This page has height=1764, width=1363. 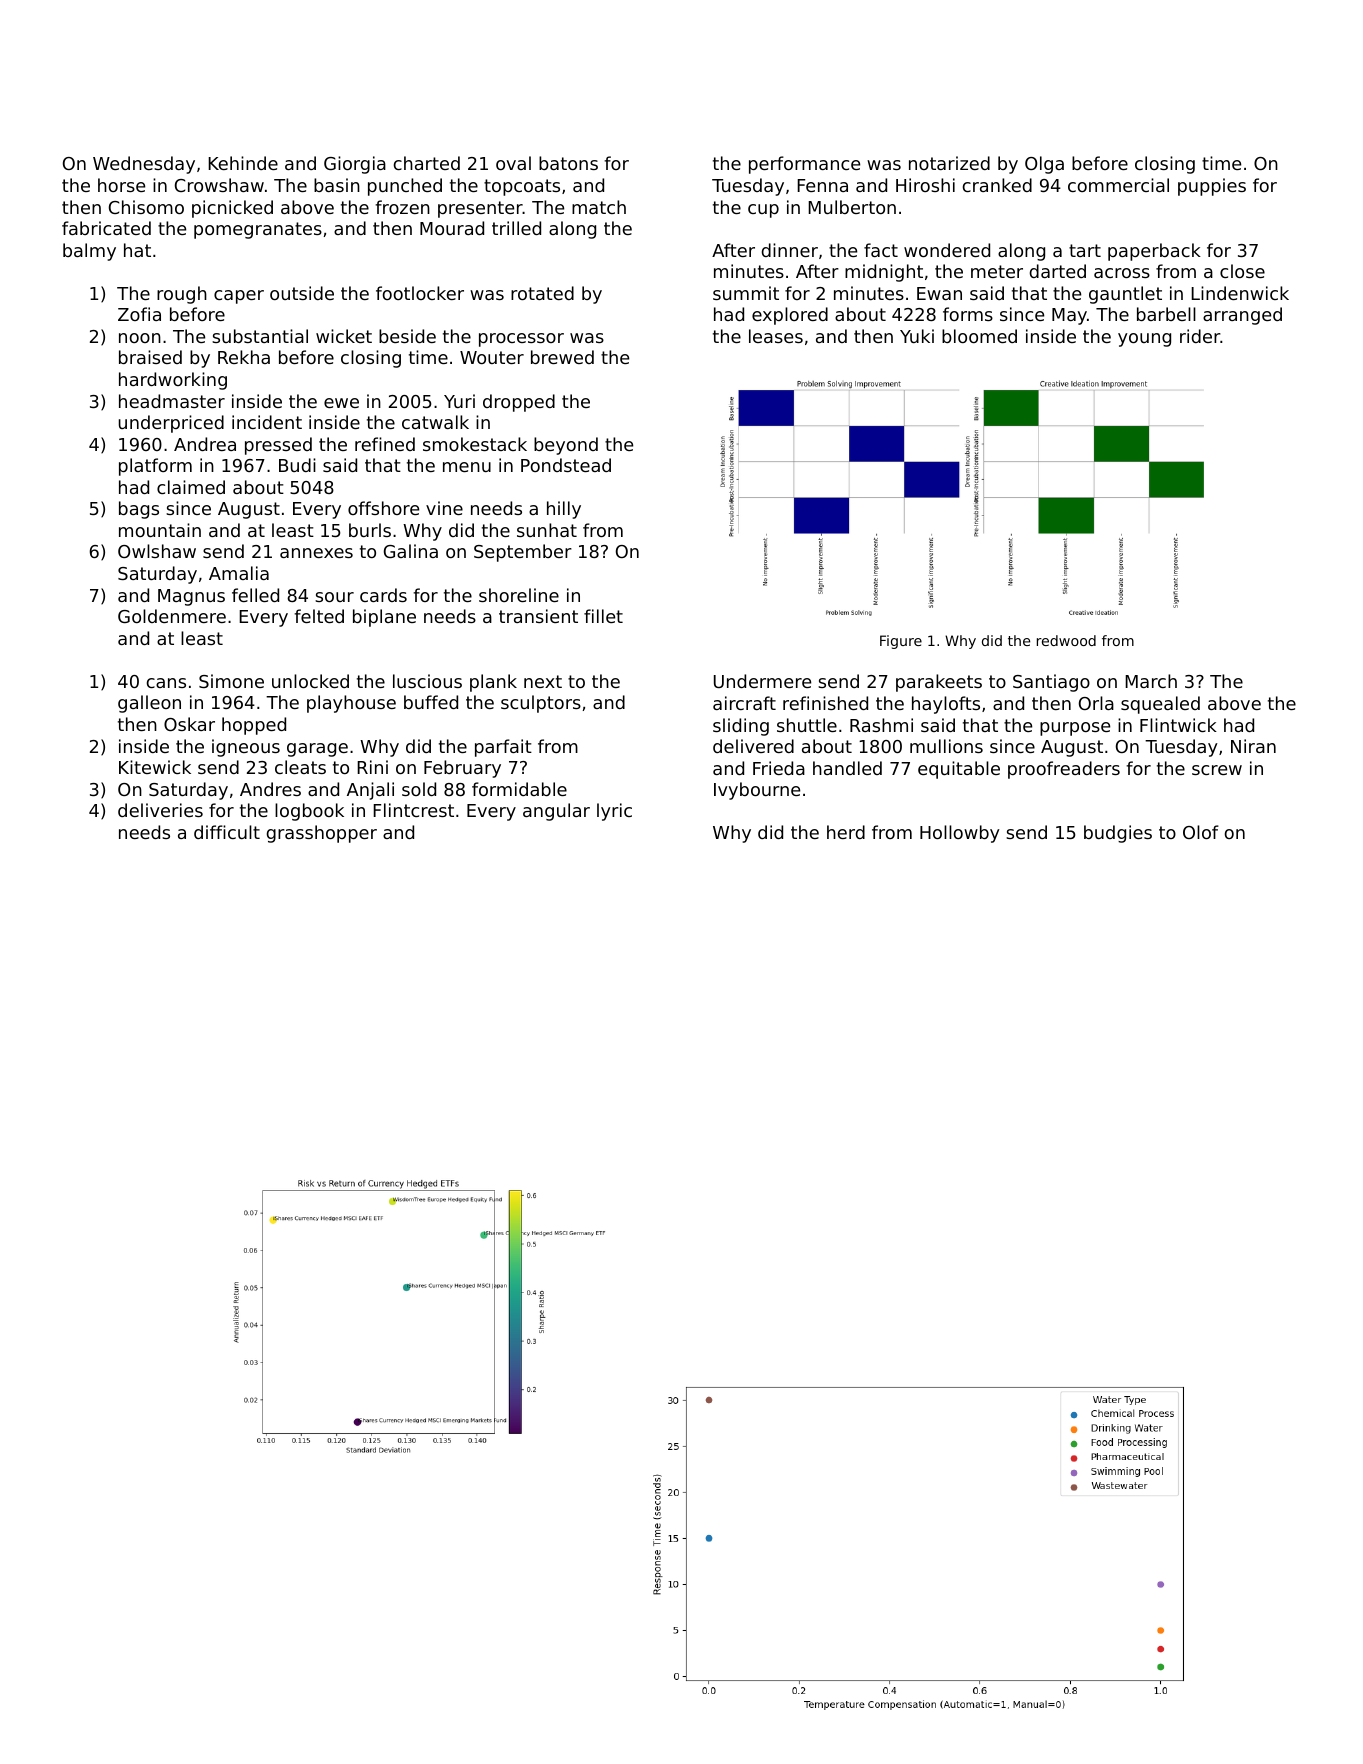 I want to click on Pondstead, so click(x=566, y=465).
